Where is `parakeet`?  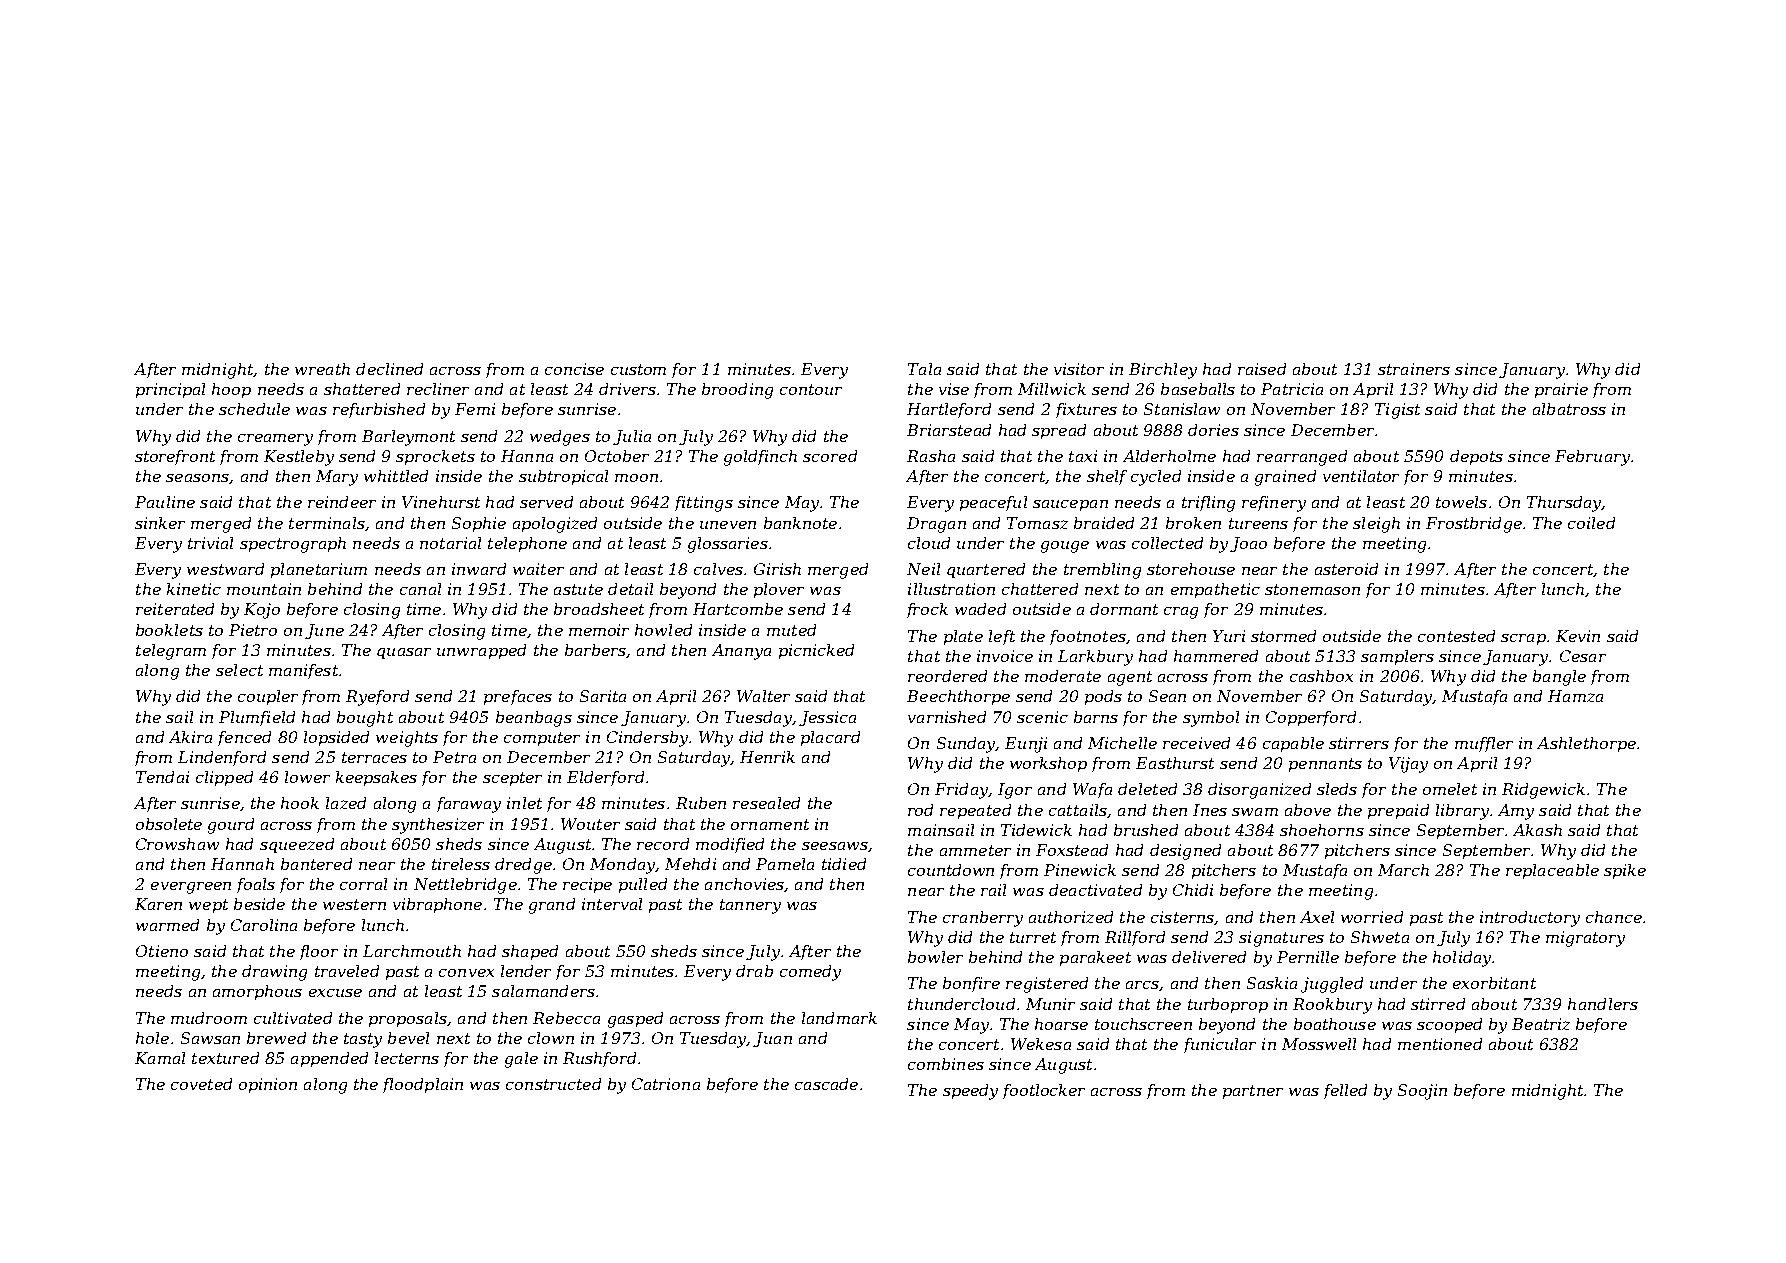
parakeet is located at coordinates (1095, 958).
